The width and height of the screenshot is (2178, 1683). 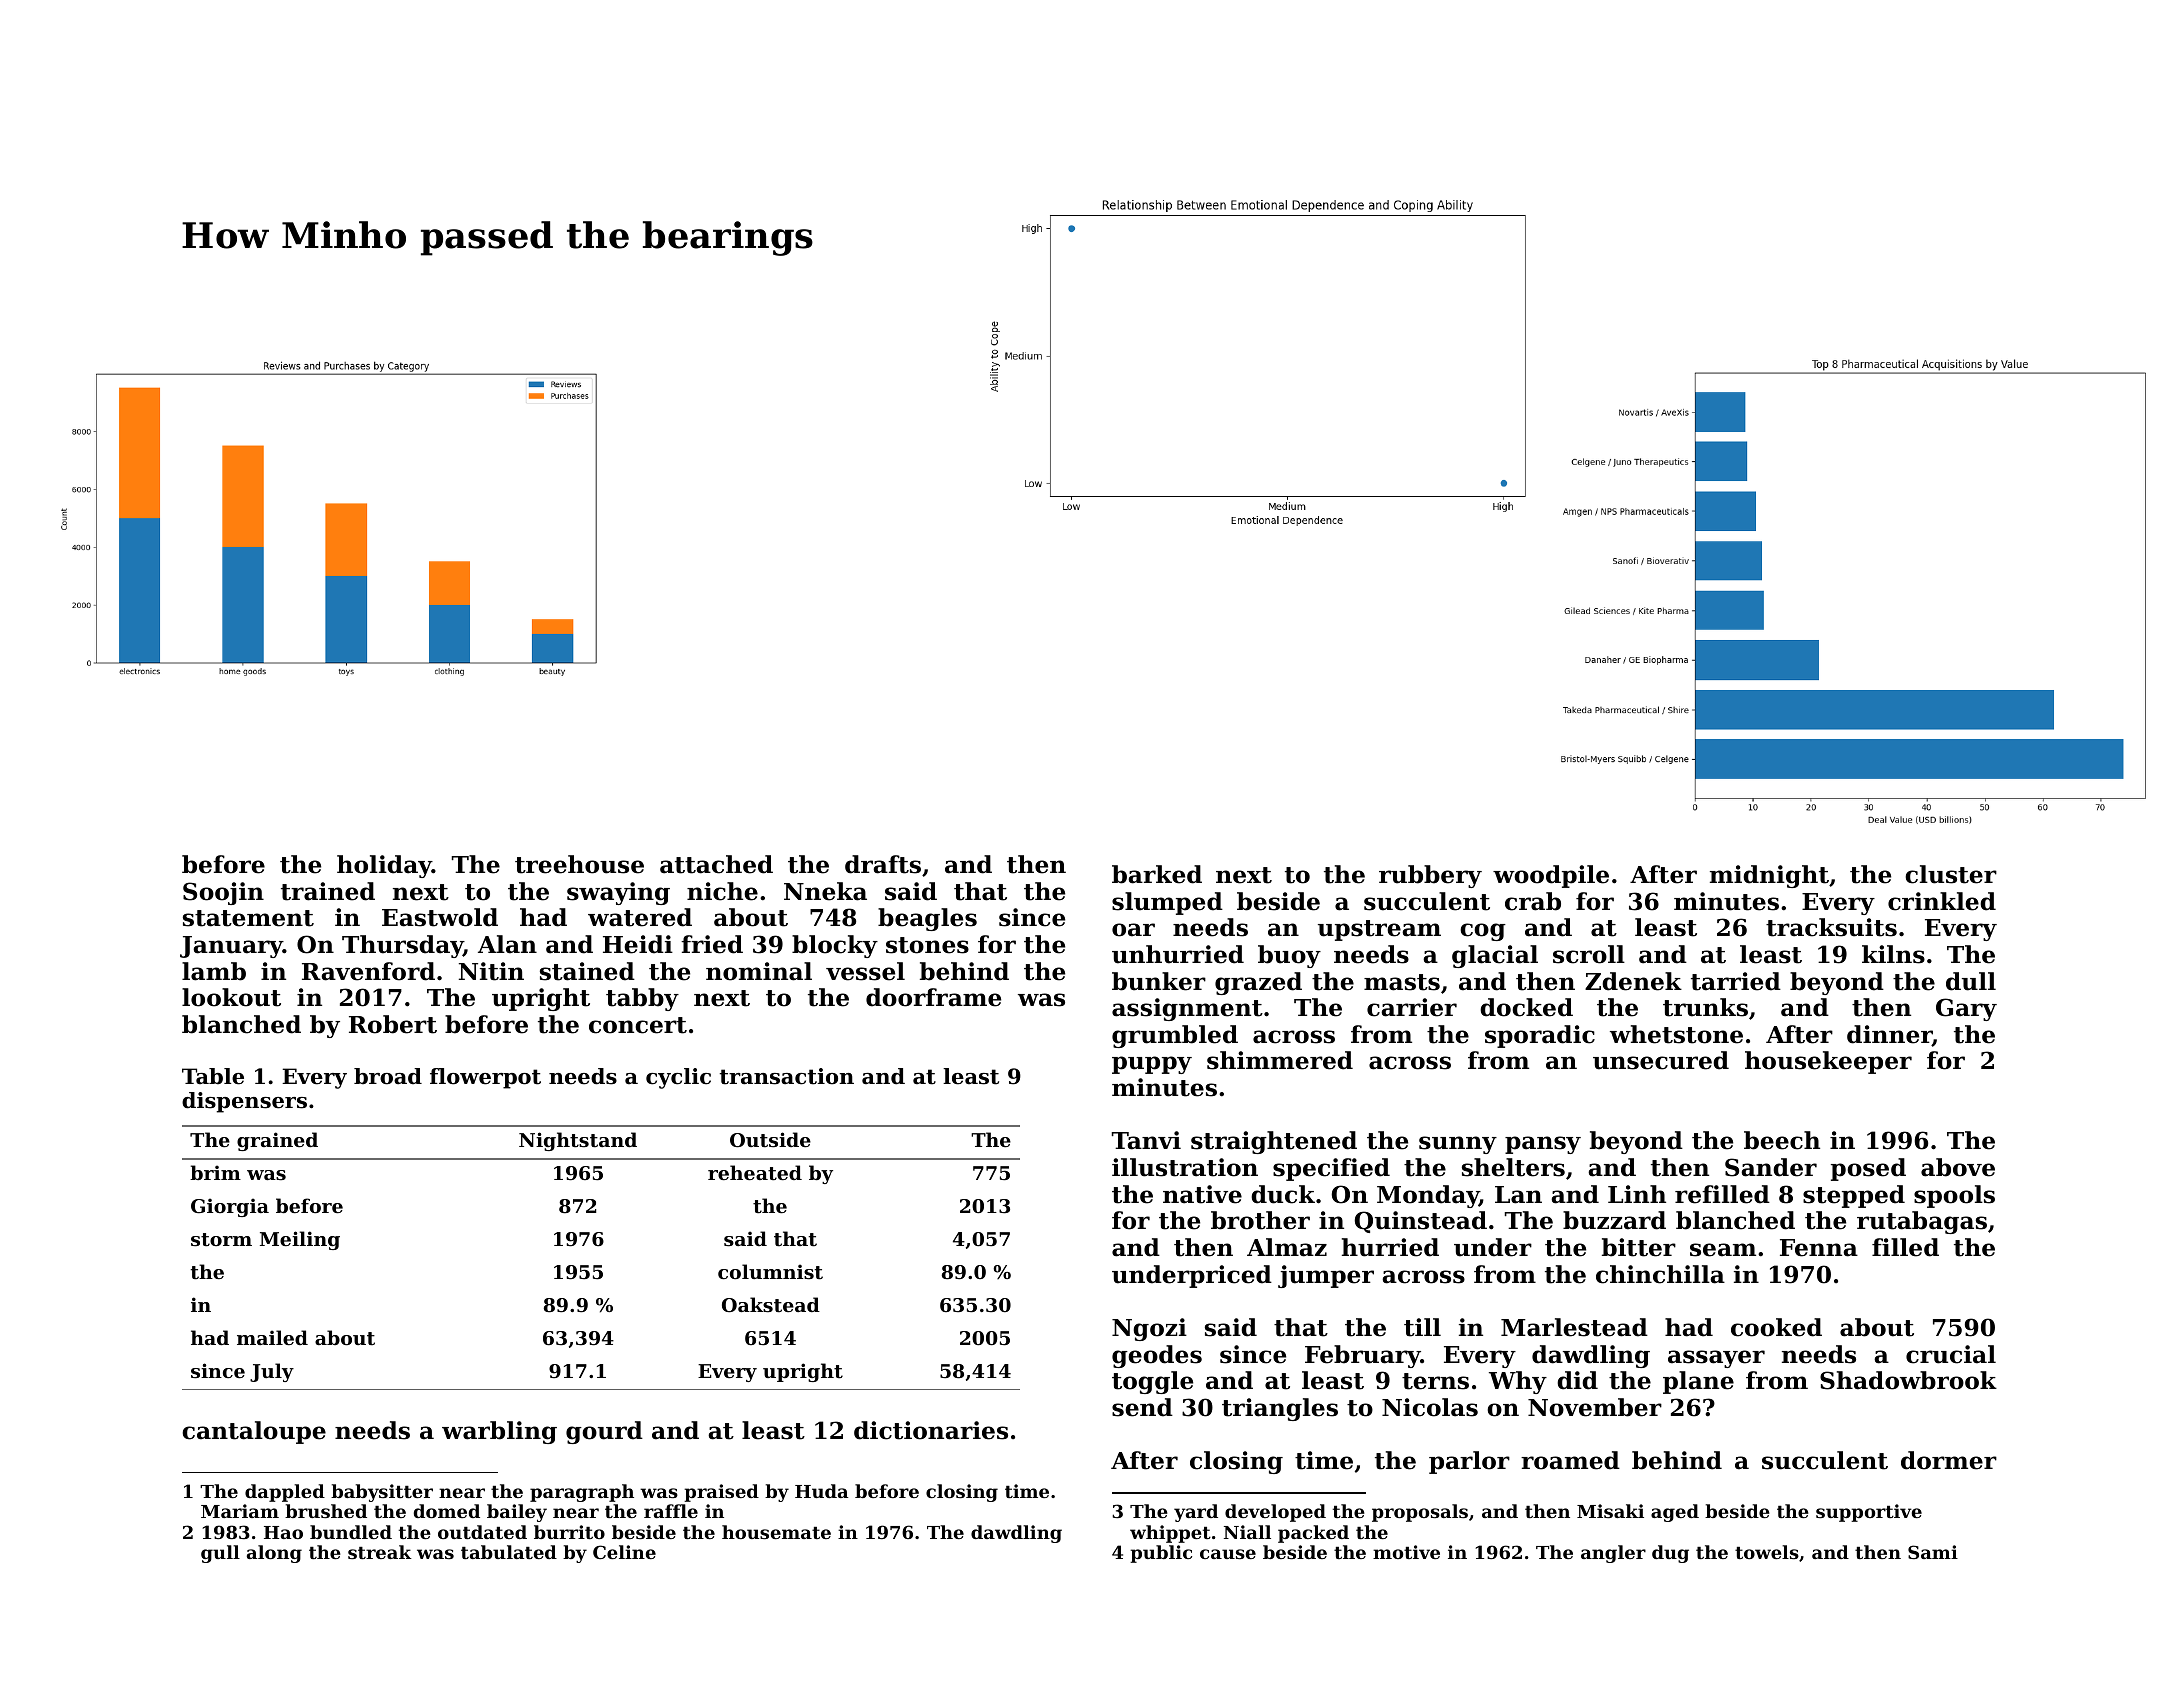 I want to click on Tanvi, so click(x=1146, y=1140).
